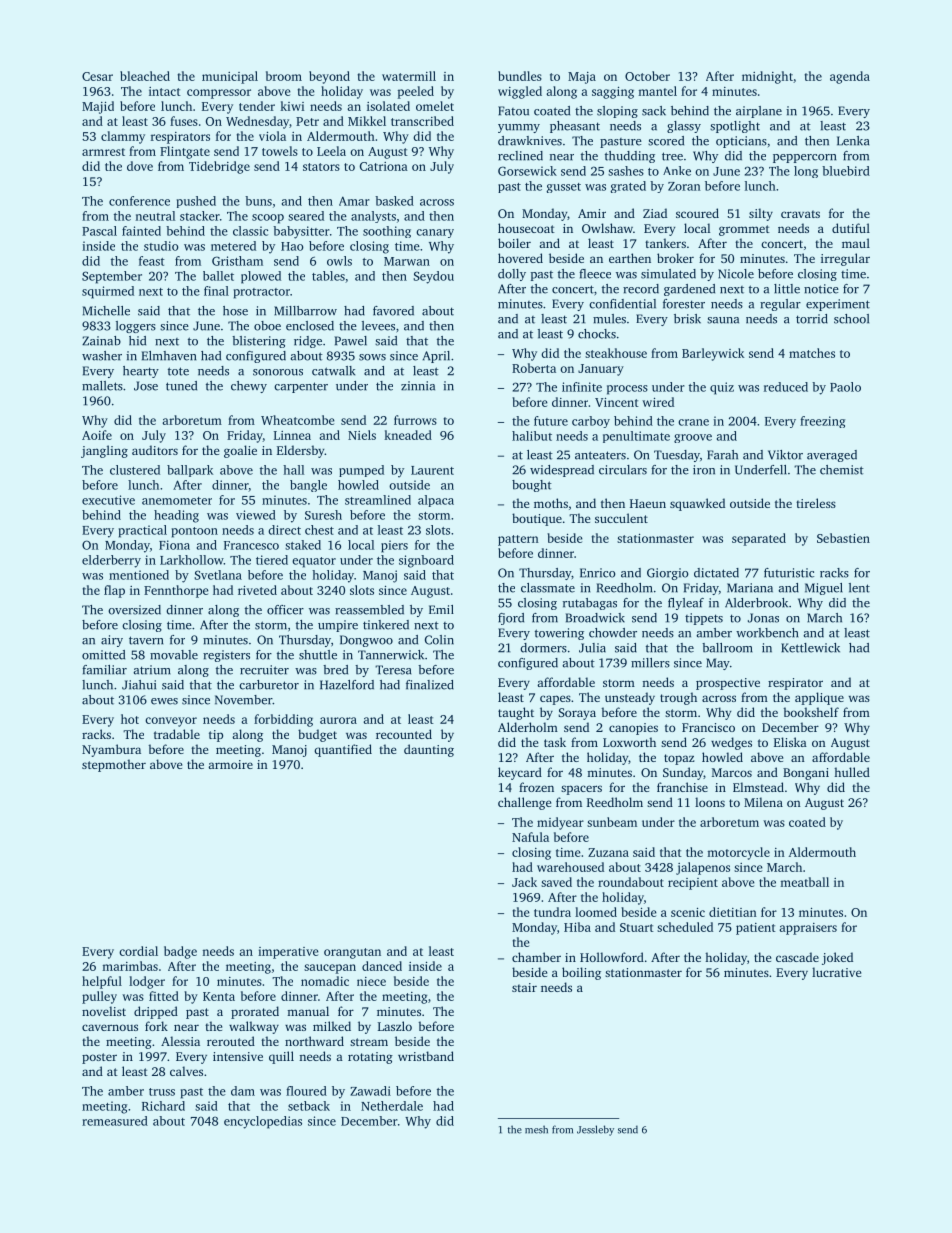 The image size is (952, 1233). I want to click on Zoran, so click(684, 186).
